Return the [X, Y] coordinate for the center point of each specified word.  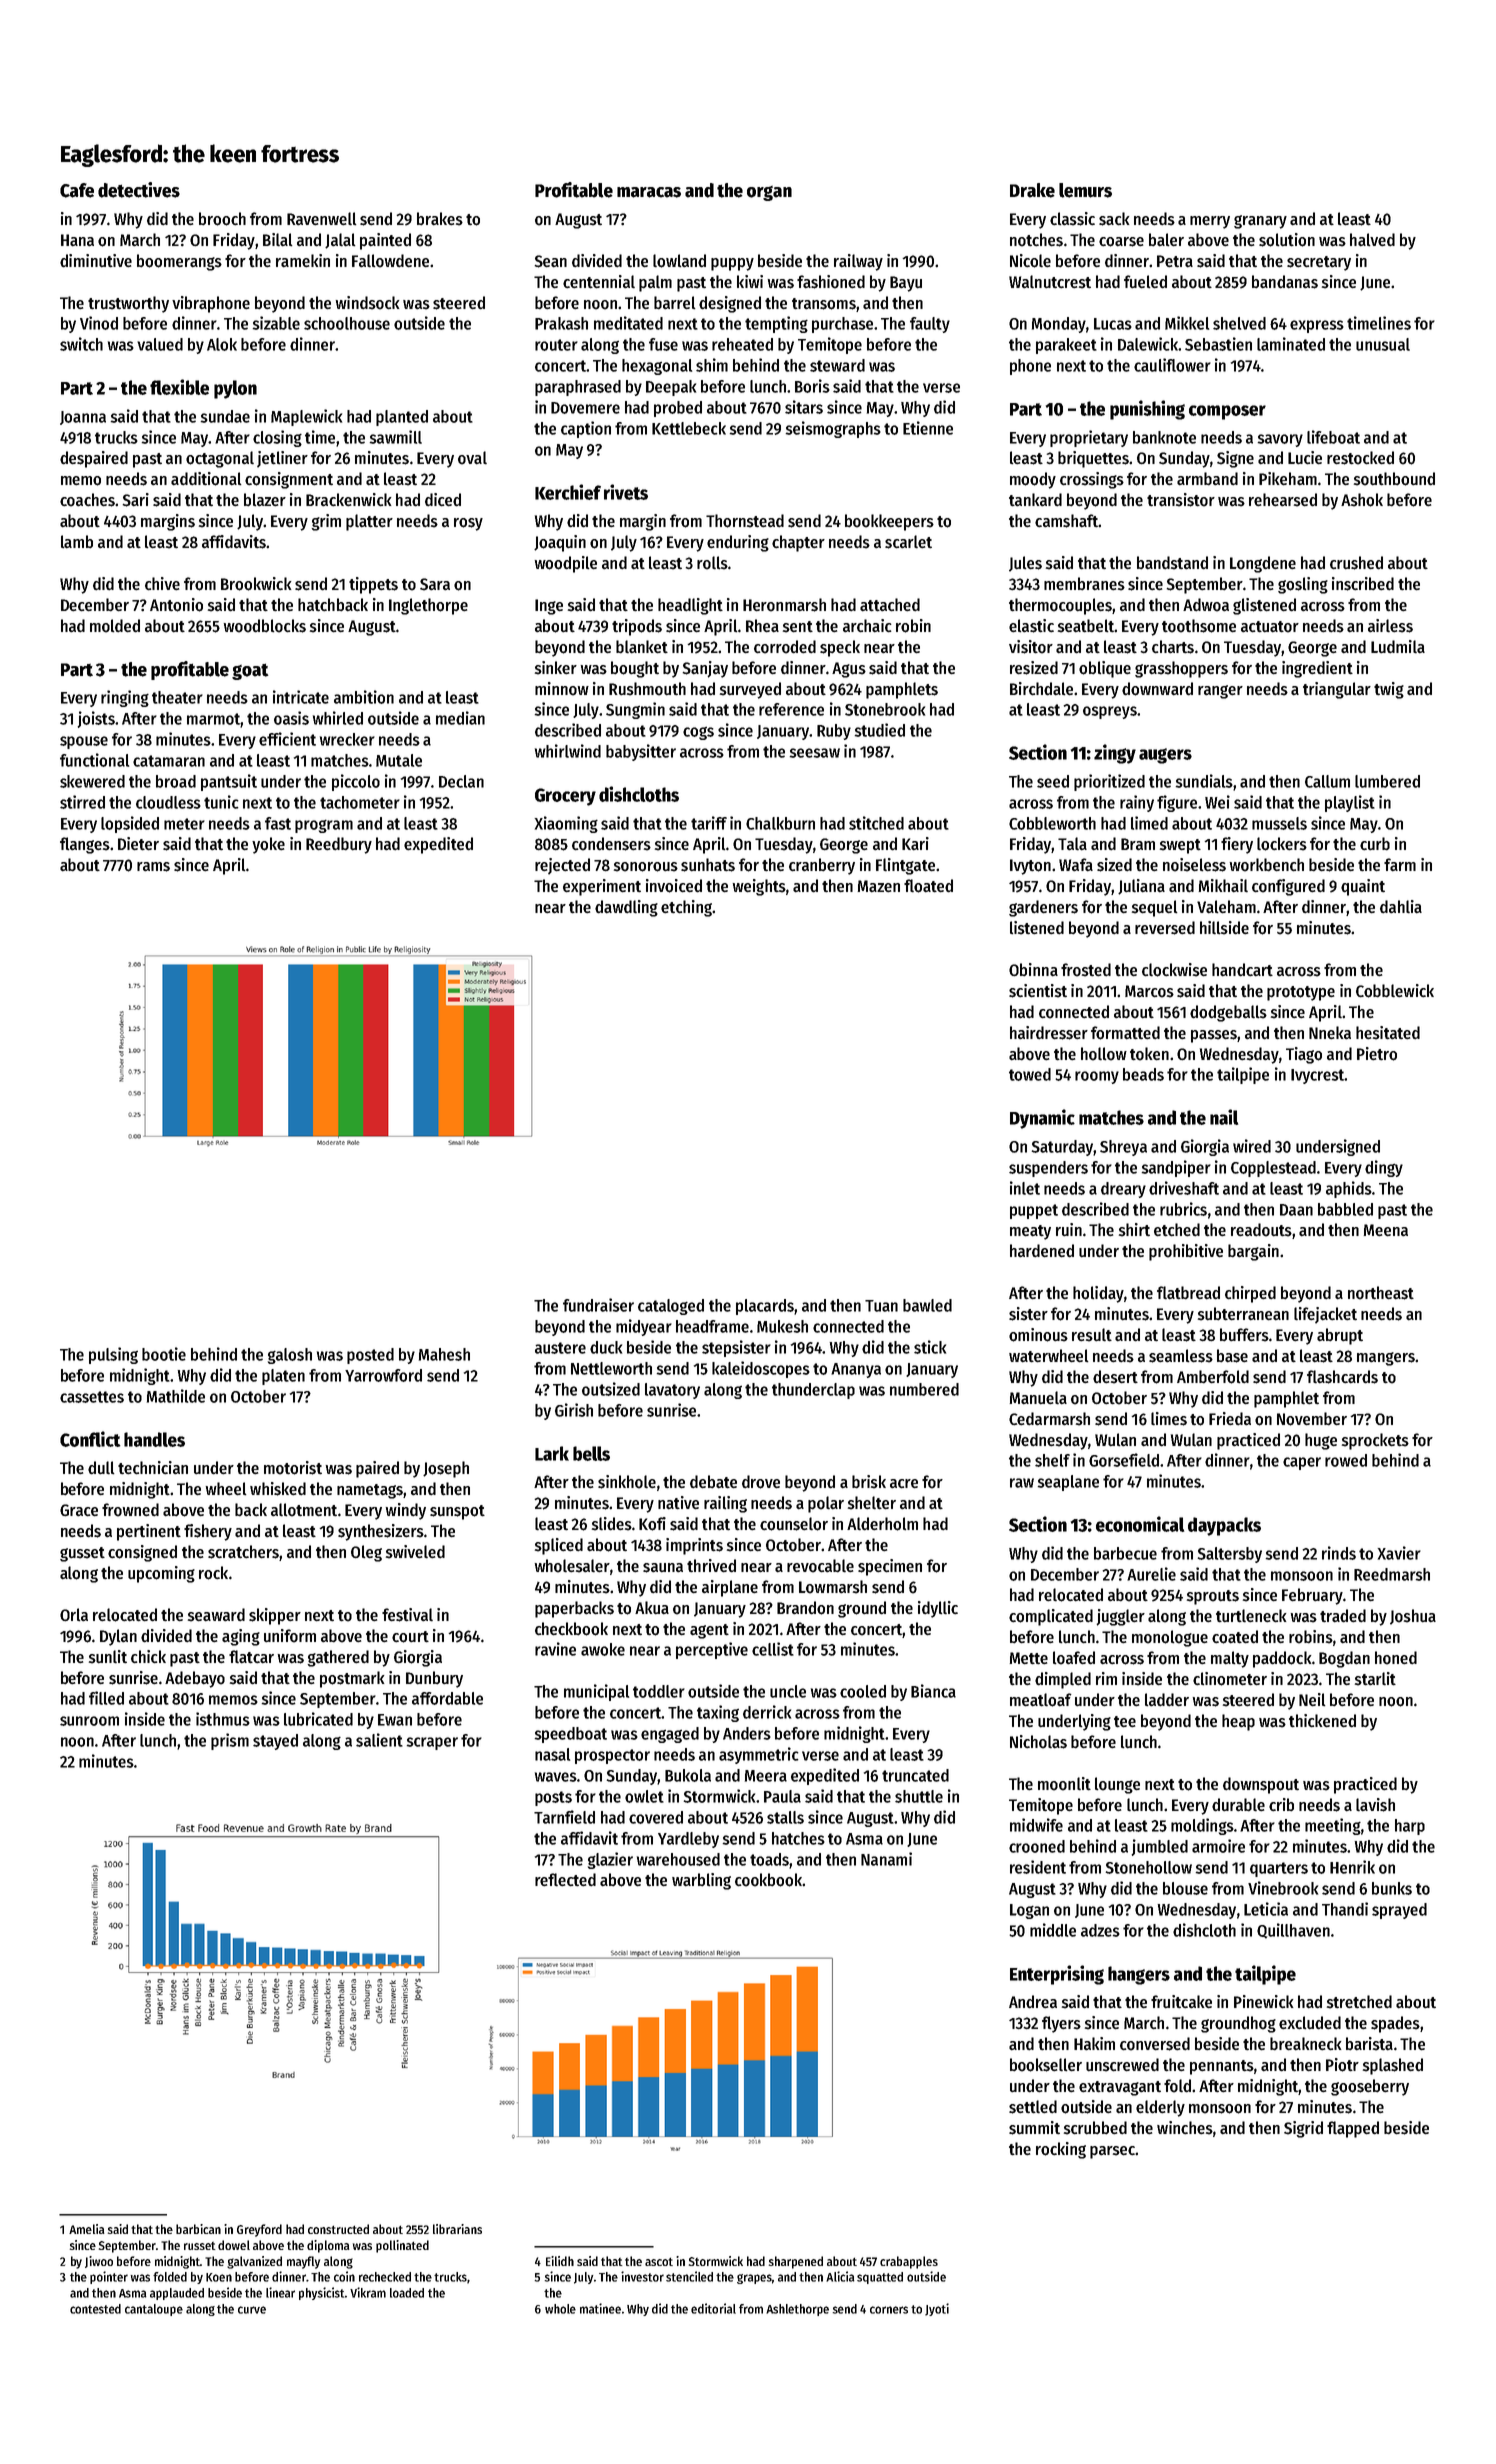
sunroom [89, 1721]
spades [1395, 2024]
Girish [574, 1410]
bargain [1253, 1252]
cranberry [822, 866]
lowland [679, 261]
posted [370, 1356]
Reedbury [339, 845]
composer [1227, 412]
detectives [139, 190]
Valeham [1226, 907]
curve [252, 2310]
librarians [457, 2229]
